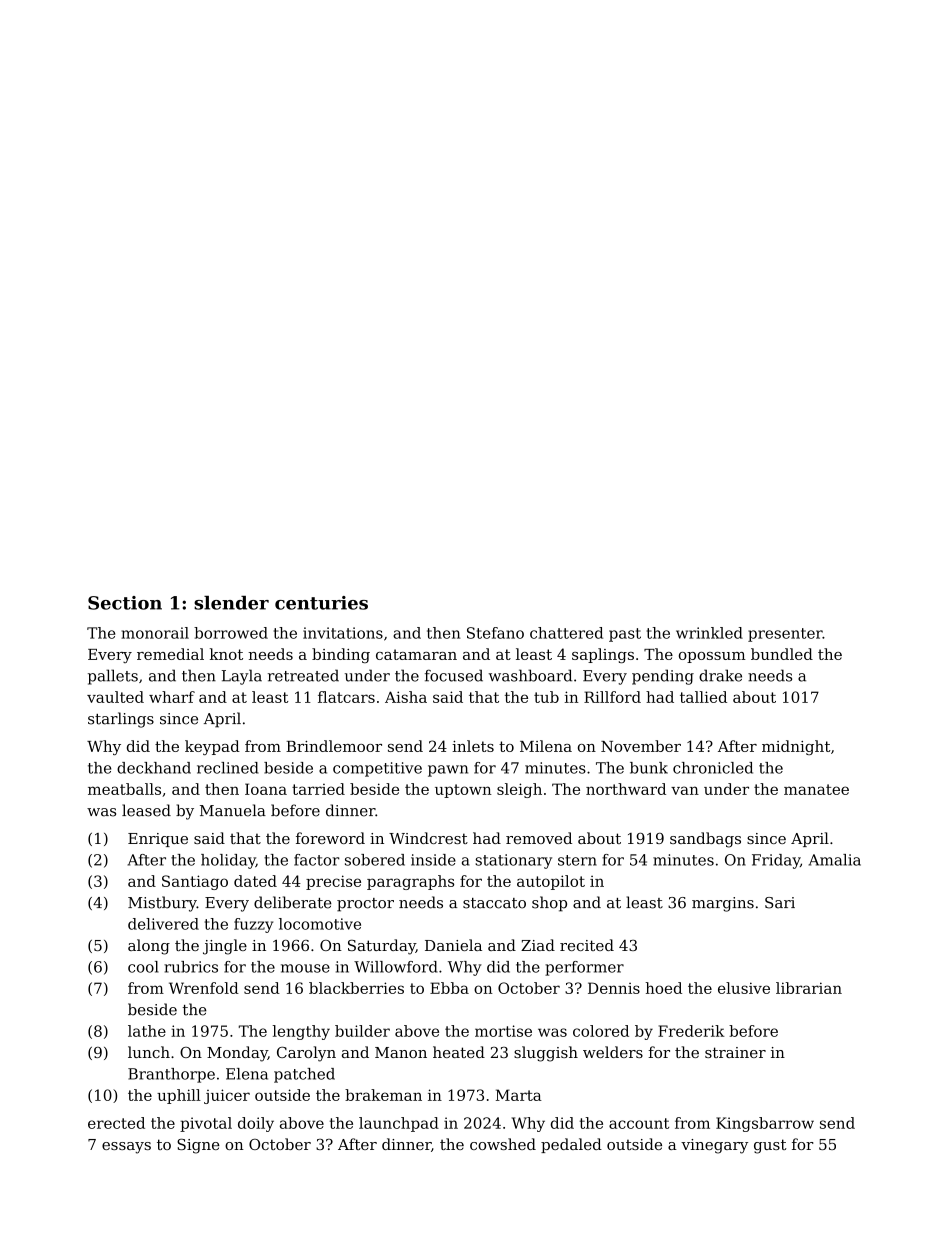 The height and width of the screenshot is (1233, 952). What do you see at coordinates (765, 1124) in the screenshot?
I see `Kingsbarrow` at bounding box center [765, 1124].
